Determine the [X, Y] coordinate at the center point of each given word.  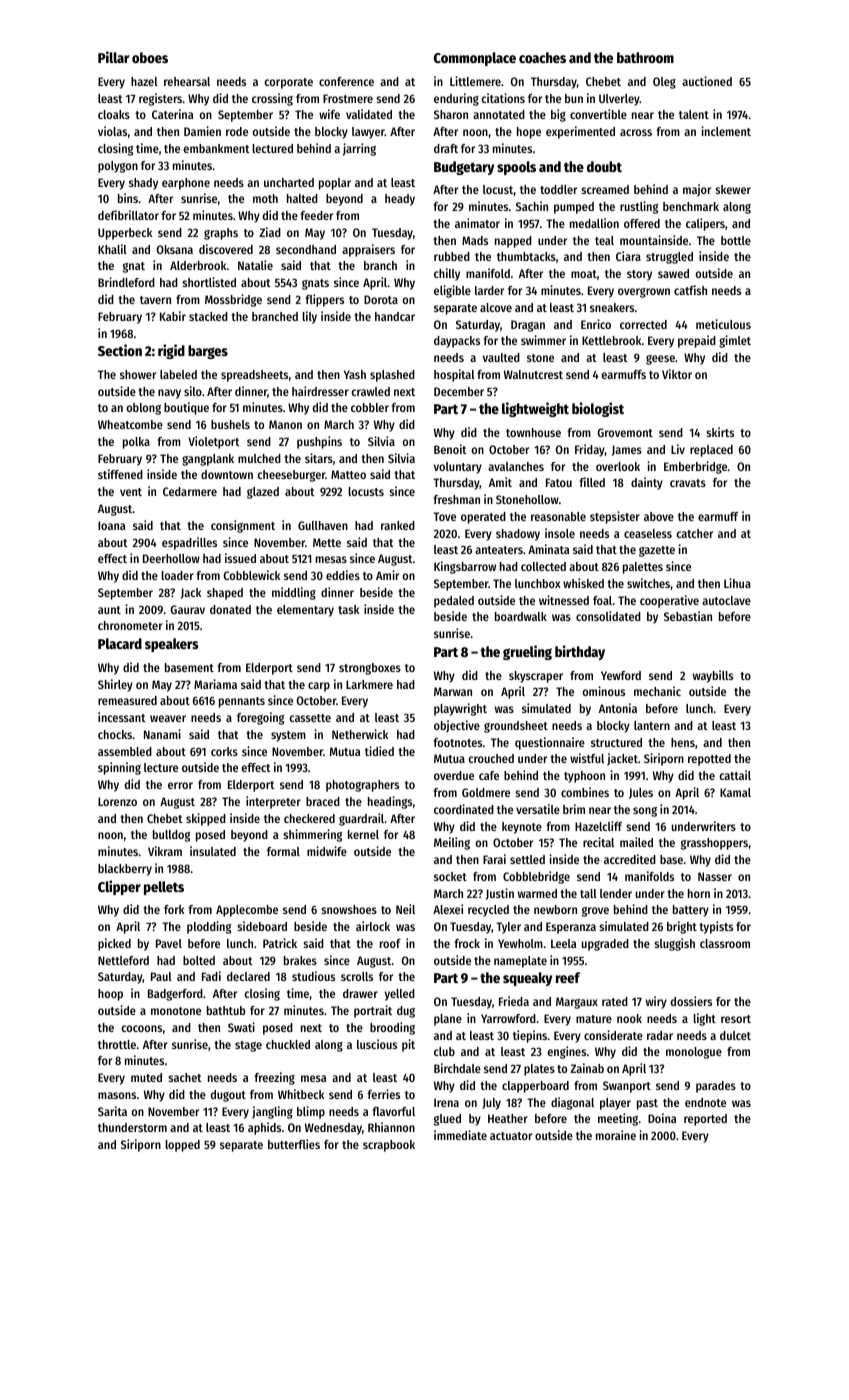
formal [283, 851]
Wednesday [333, 1129]
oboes [150, 57]
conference [346, 81]
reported [705, 1120]
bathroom [645, 57]
